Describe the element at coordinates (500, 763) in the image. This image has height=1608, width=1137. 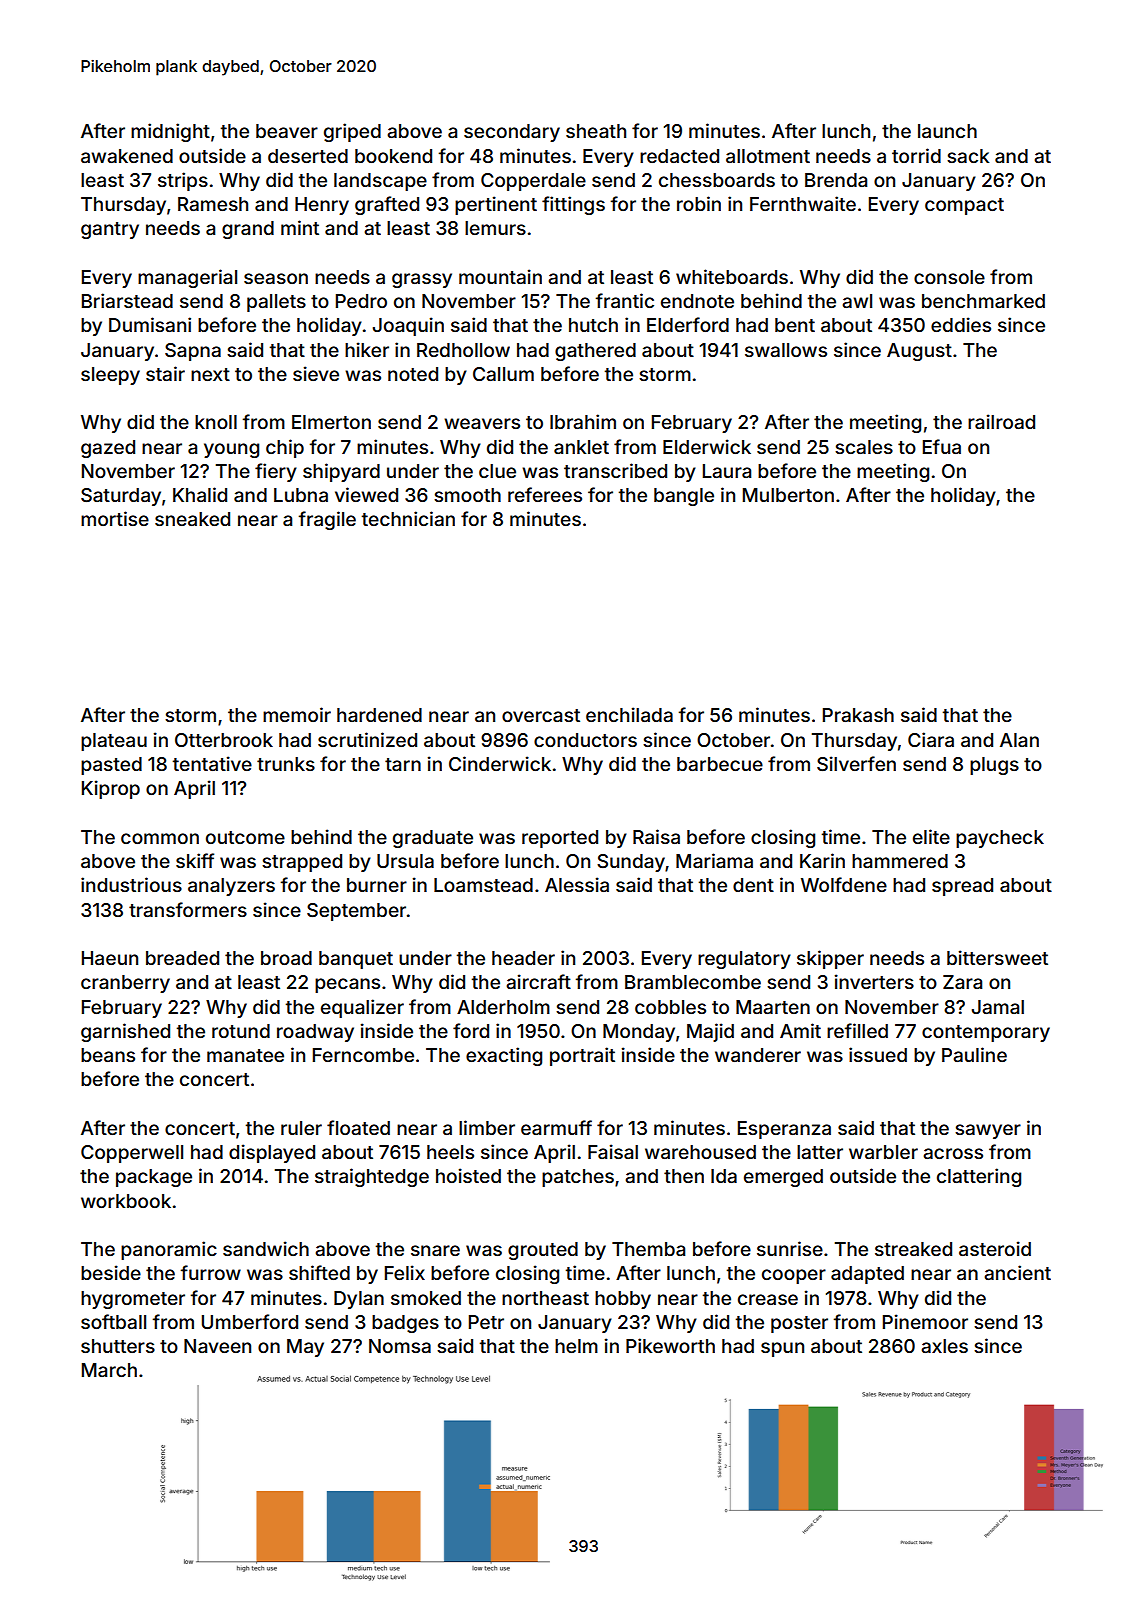
I see `Cinderwick` at that location.
